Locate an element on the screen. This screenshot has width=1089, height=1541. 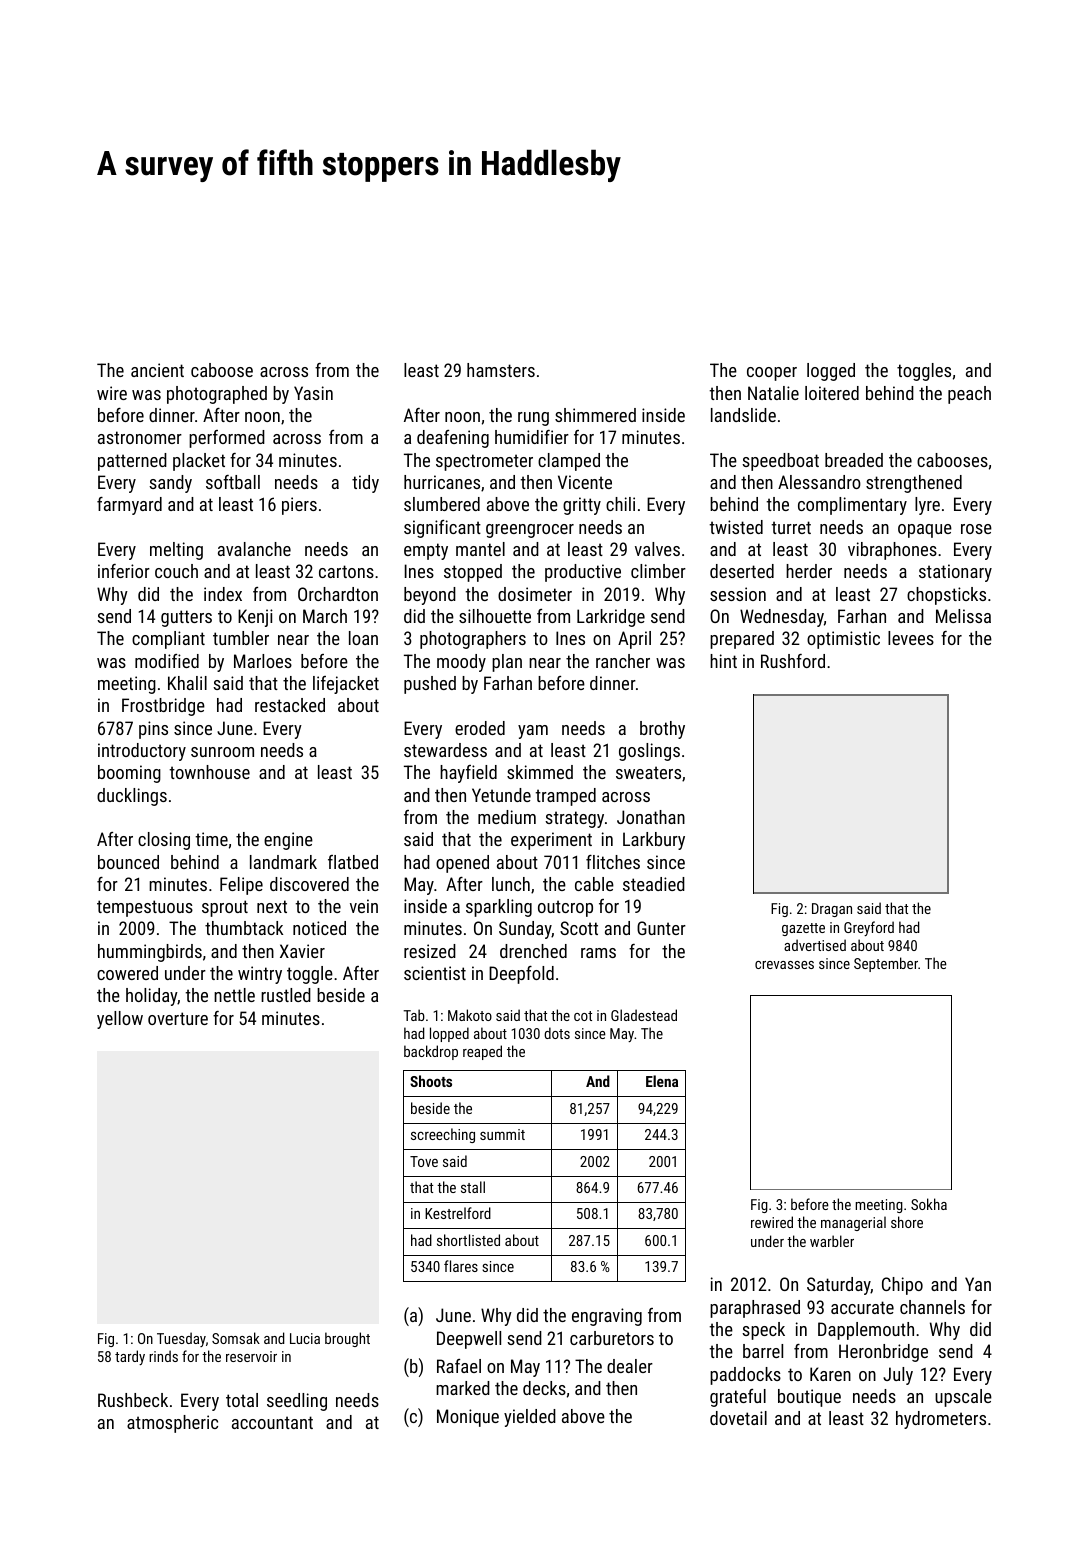
ancient is located at coordinates (157, 370).
